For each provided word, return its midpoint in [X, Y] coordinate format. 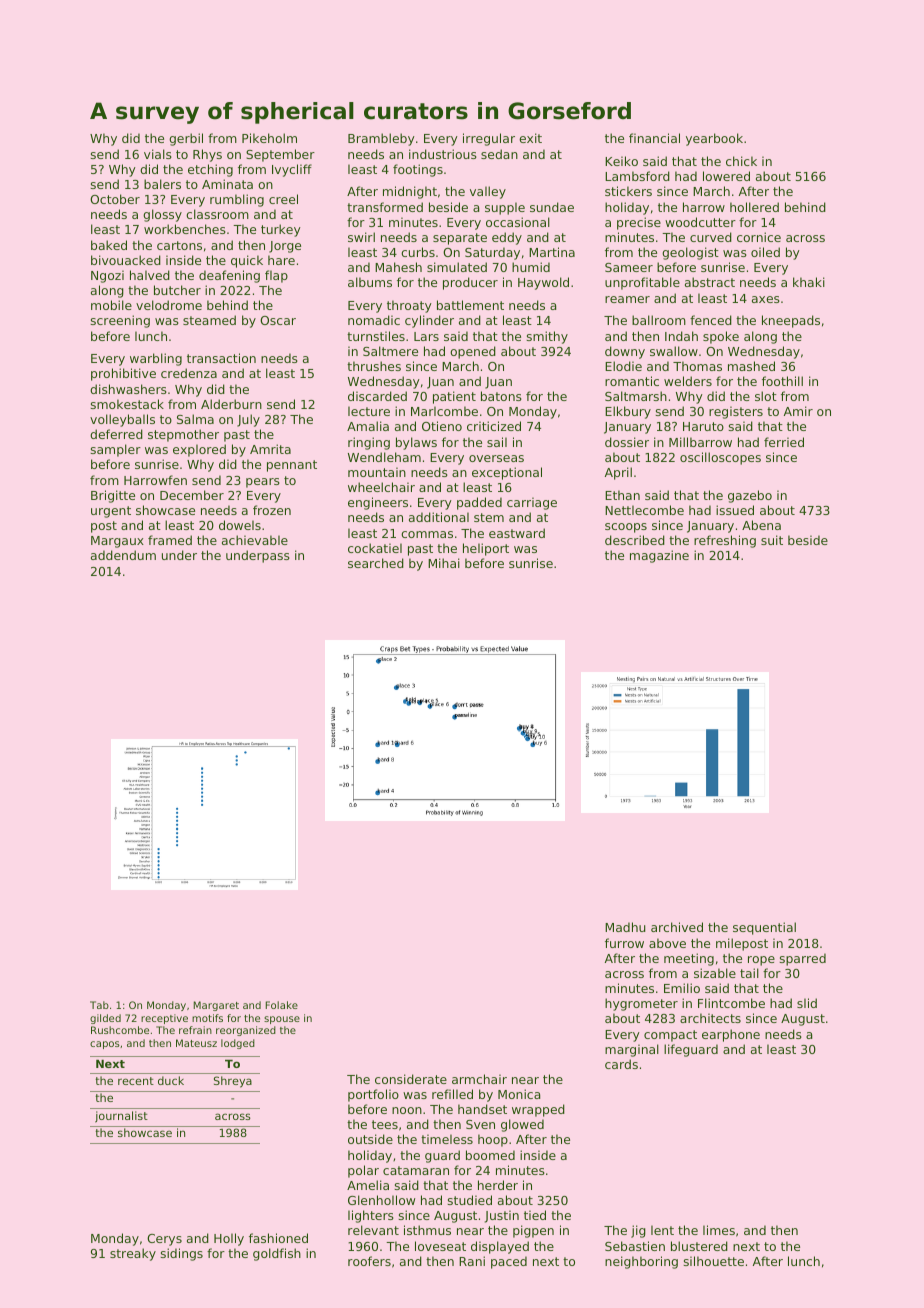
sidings [181, 1254]
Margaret [216, 1006]
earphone [731, 1035]
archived [677, 927]
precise [639, 223]
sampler [115, 450]
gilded [105, 1019]
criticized [494, 426]
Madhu [625, 927]
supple [505, 208]
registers [736, 412]
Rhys [207, 155]
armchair [479, 1079]
